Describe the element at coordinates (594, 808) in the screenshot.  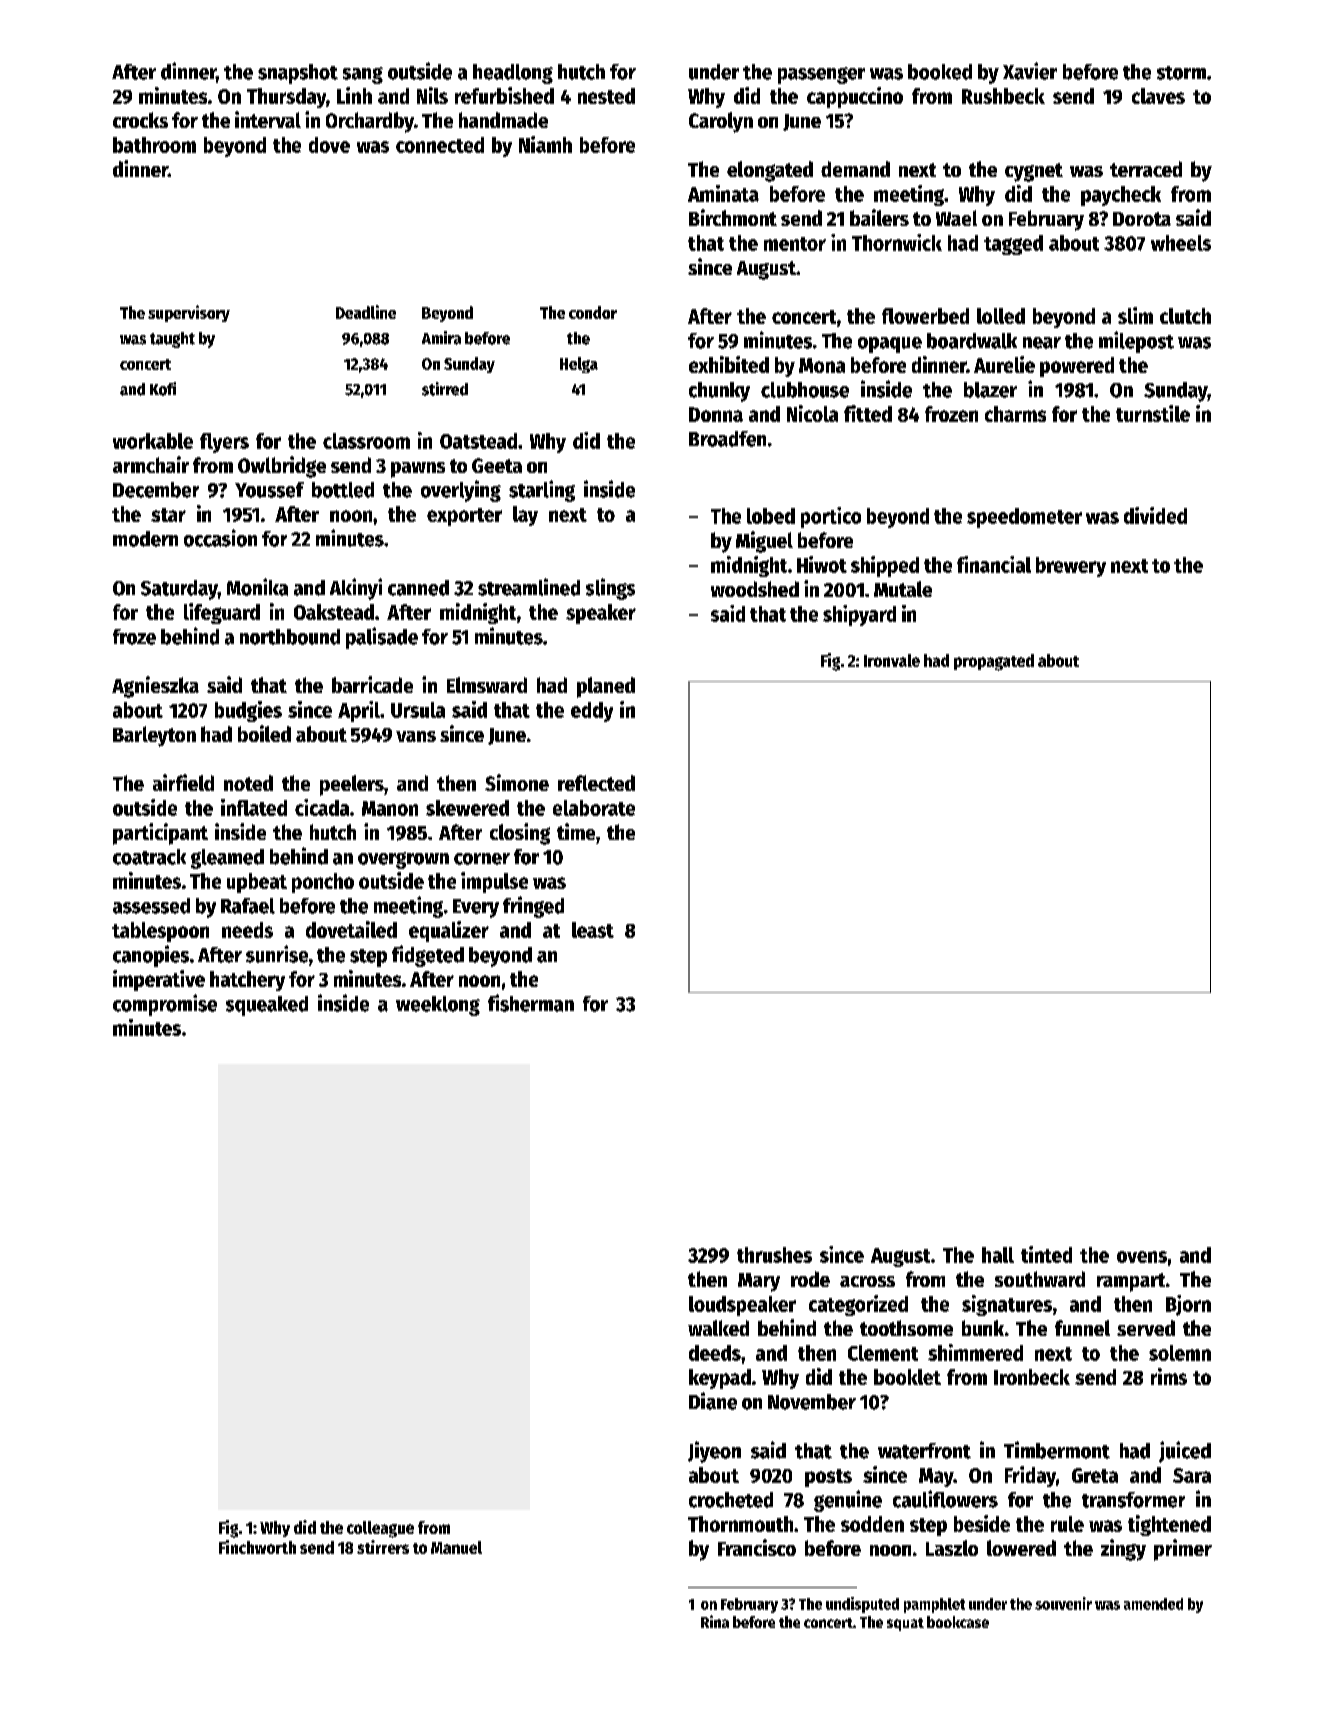
I see `elaborate` at that location.
